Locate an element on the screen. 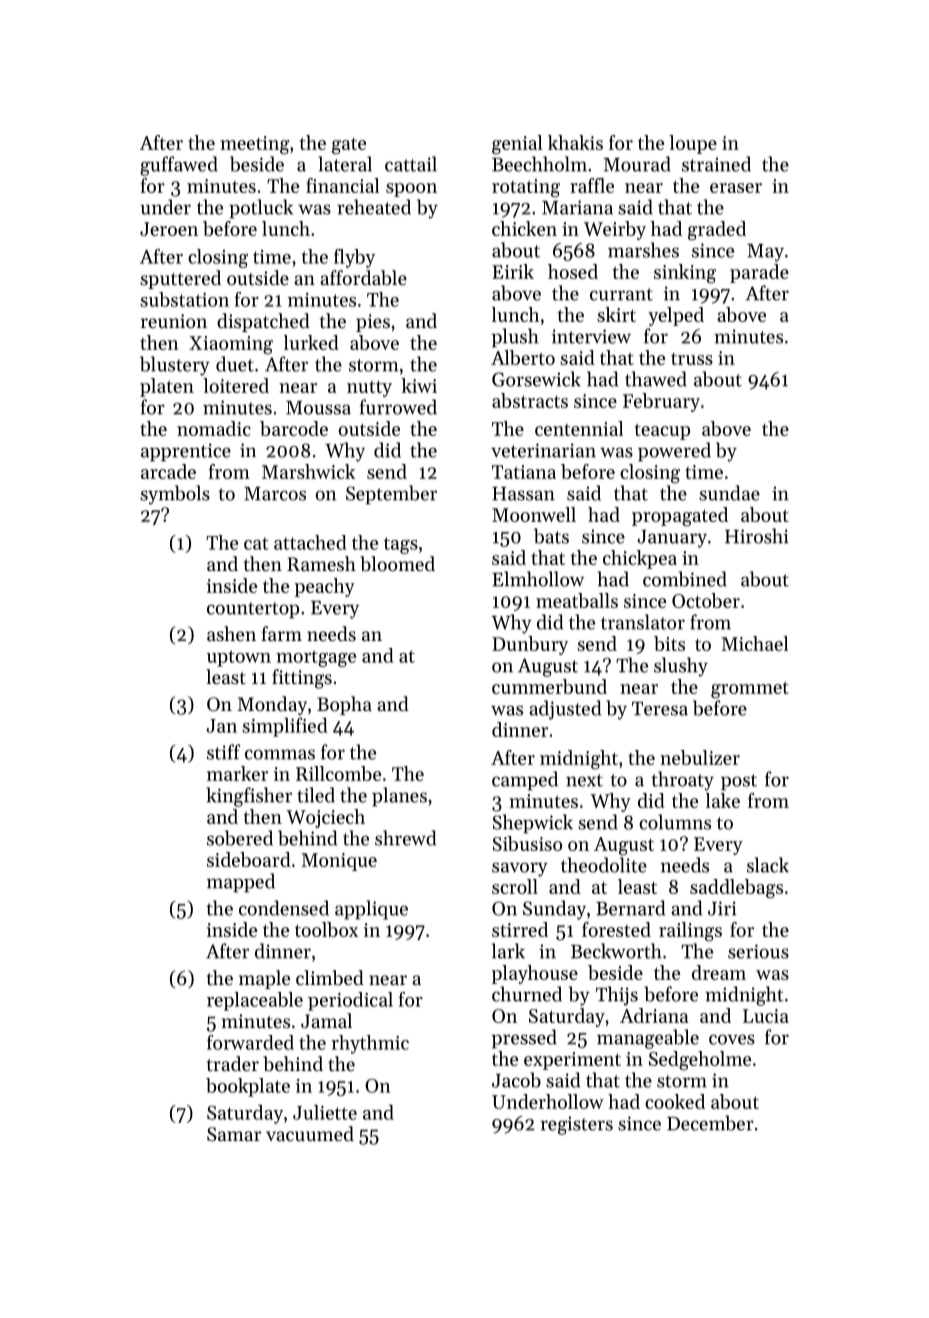 The image size is (929, 1318). camped is located at coordinates (525, 781).
